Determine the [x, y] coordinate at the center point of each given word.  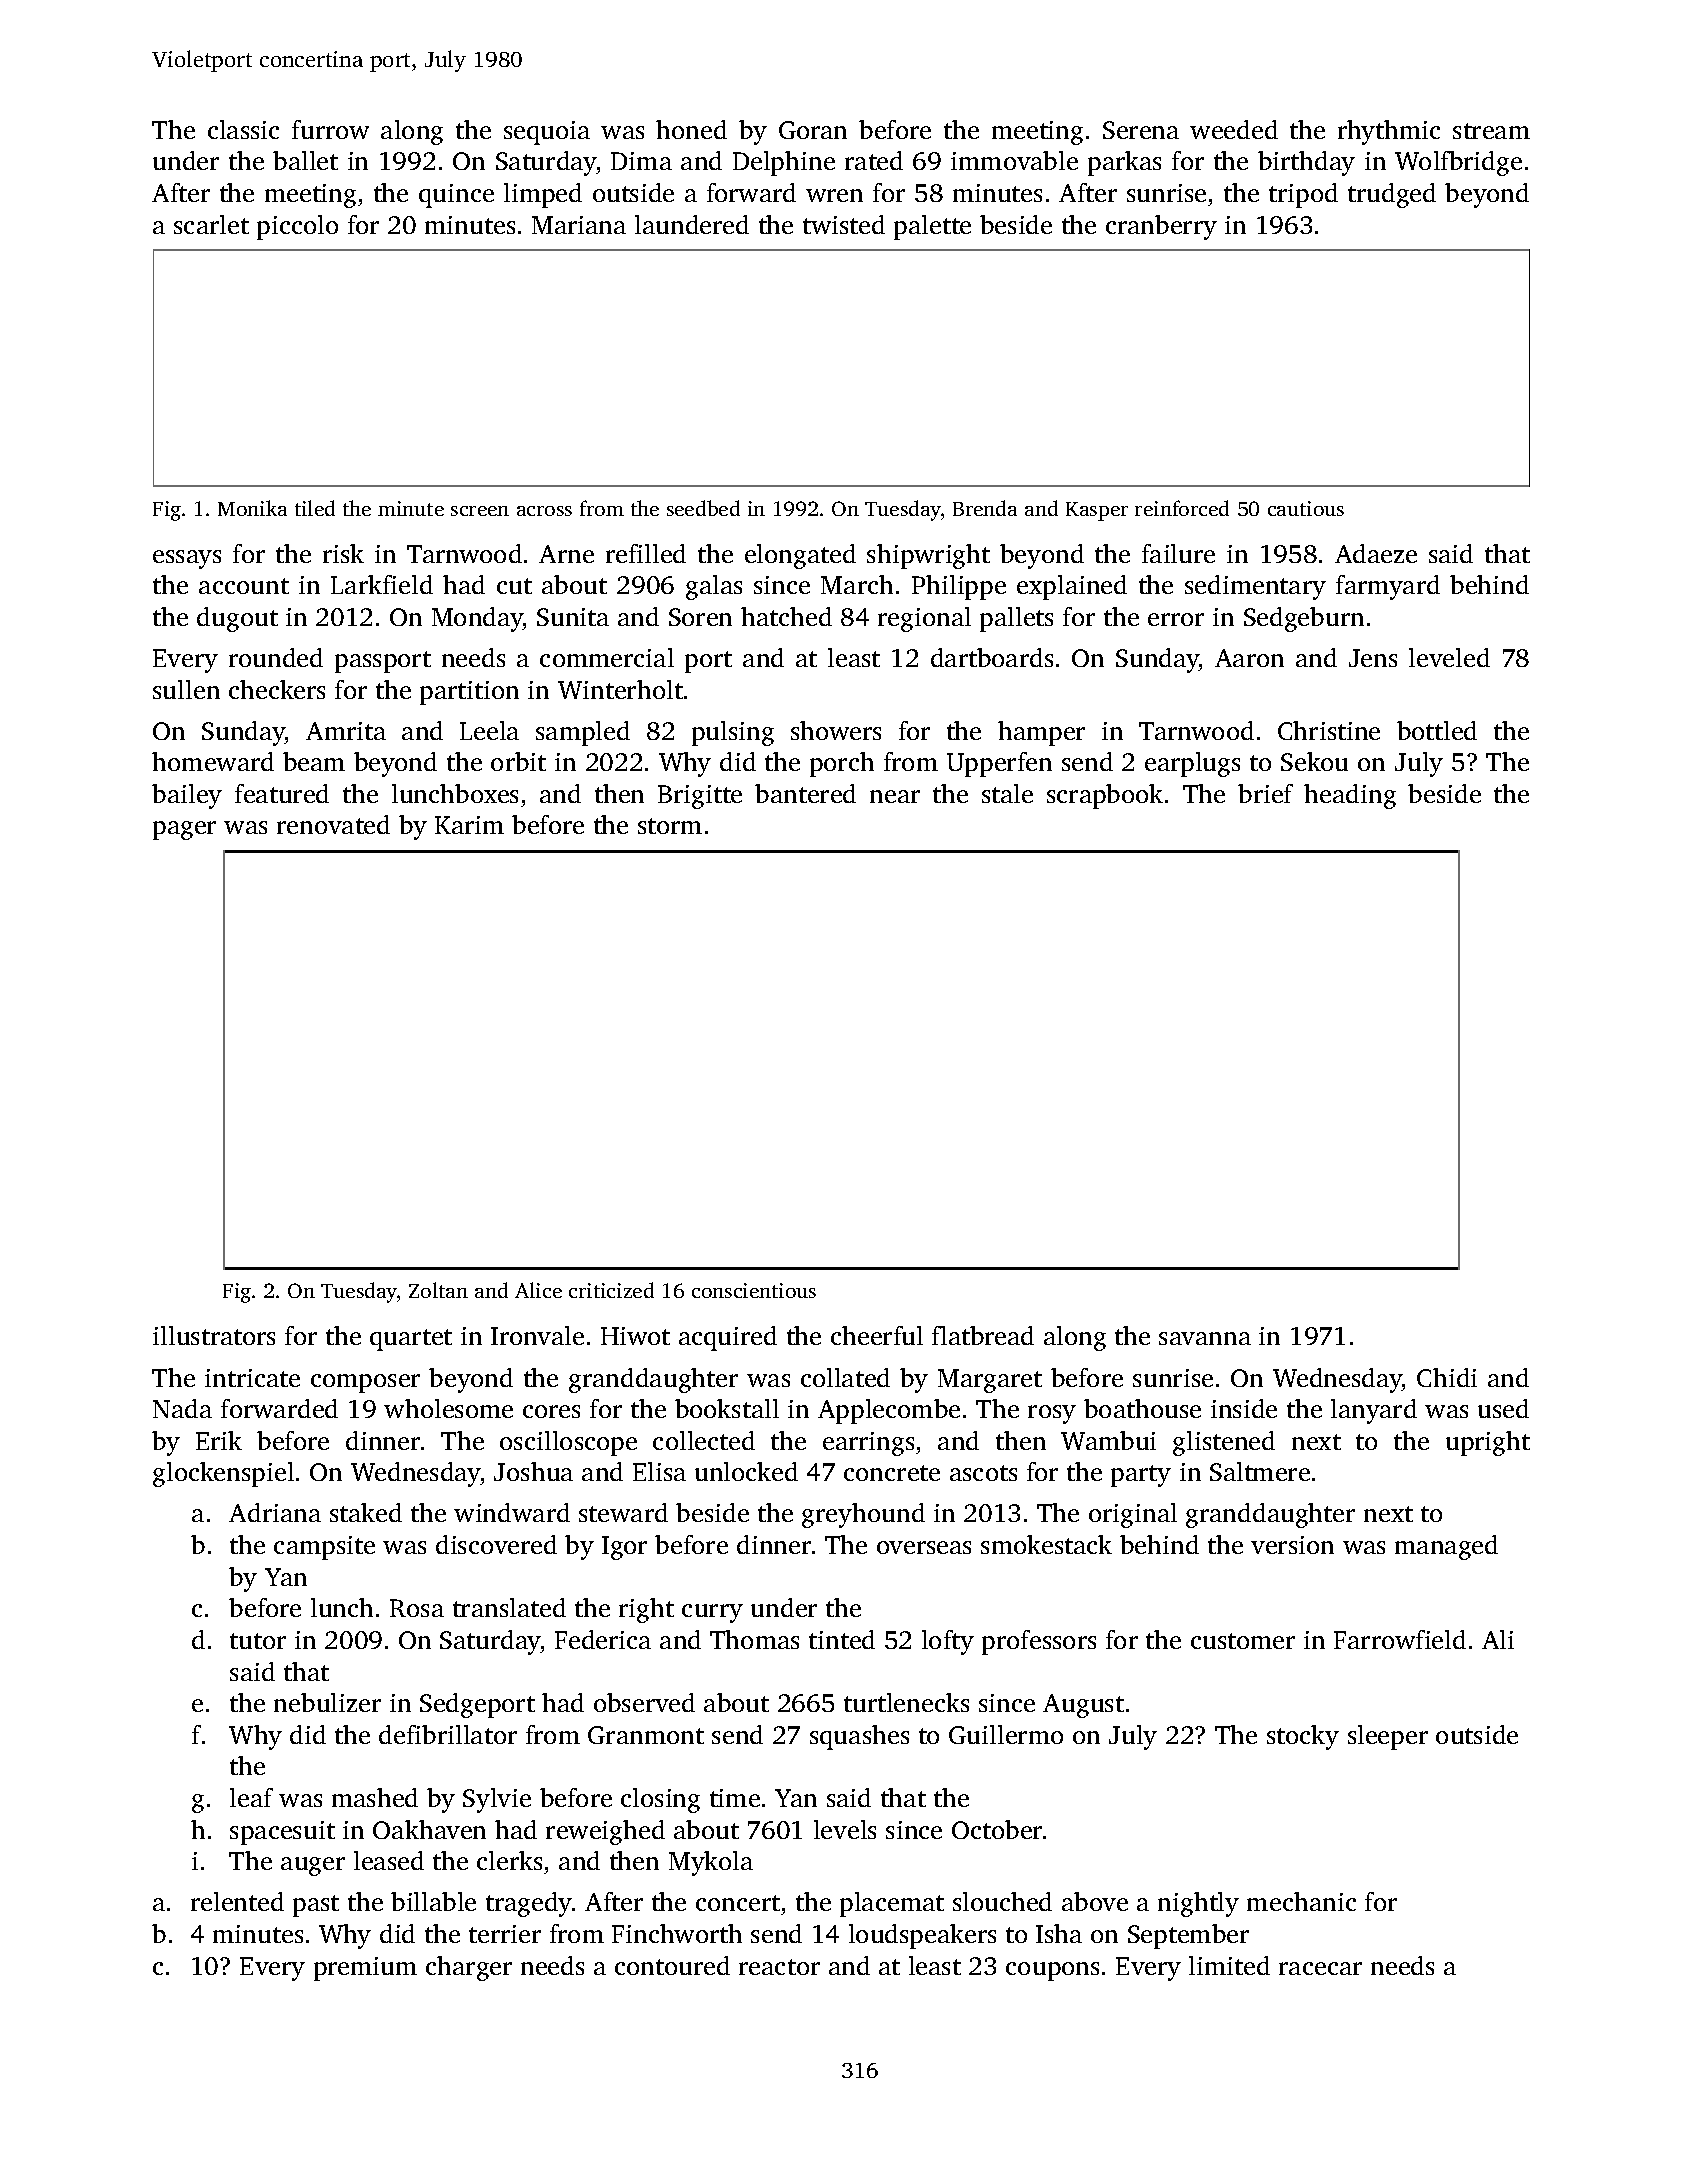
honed [691, 129]
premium [365, 1969]
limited [1229, 1965]
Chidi [1447, 1377]
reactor [779, 1967]
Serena [1141, 130]
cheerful [877, 1335]
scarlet [211, 224]
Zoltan [438, 1290]
